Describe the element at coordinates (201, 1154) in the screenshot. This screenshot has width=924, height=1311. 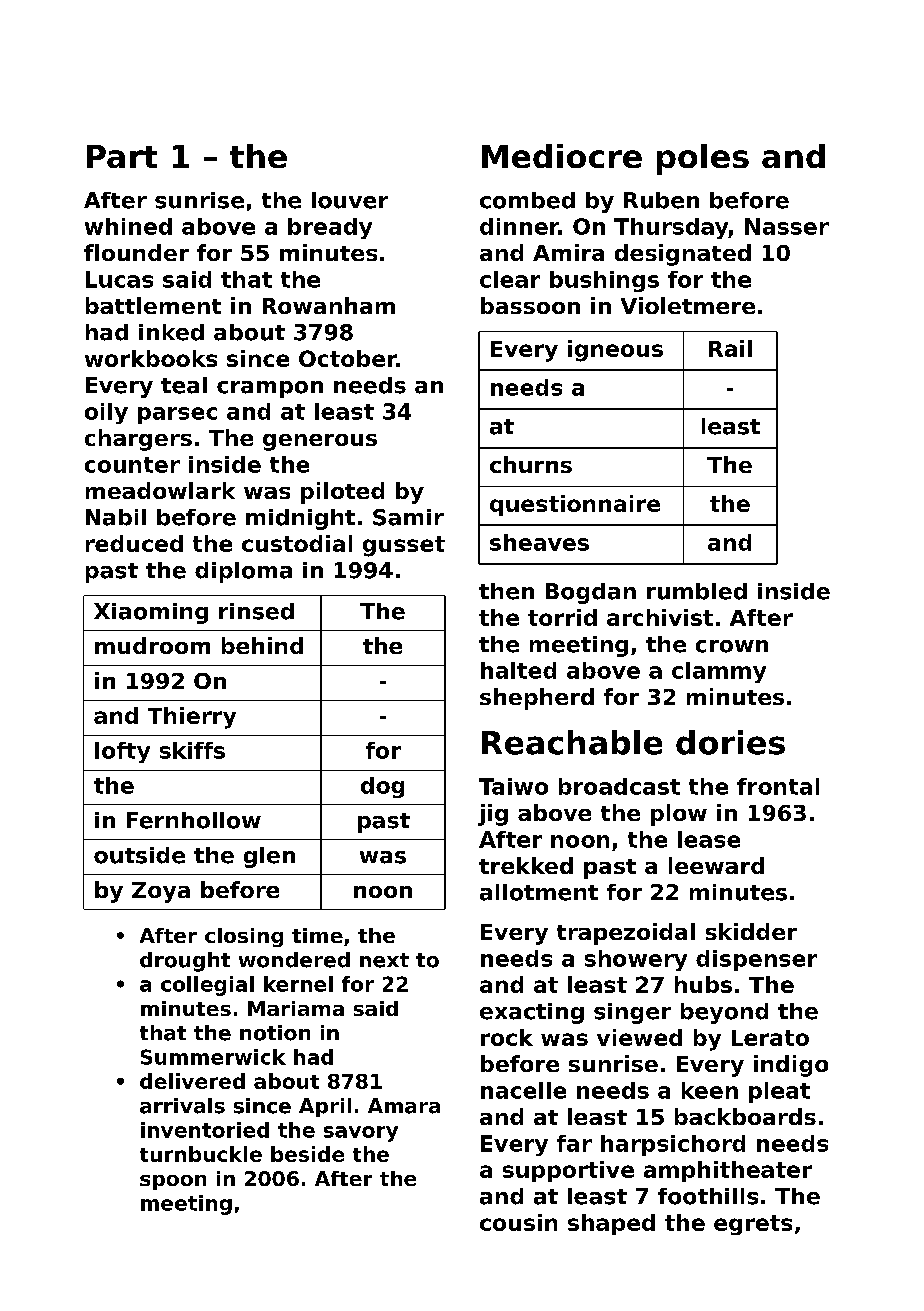
I see `turnbuckle` at that location.
